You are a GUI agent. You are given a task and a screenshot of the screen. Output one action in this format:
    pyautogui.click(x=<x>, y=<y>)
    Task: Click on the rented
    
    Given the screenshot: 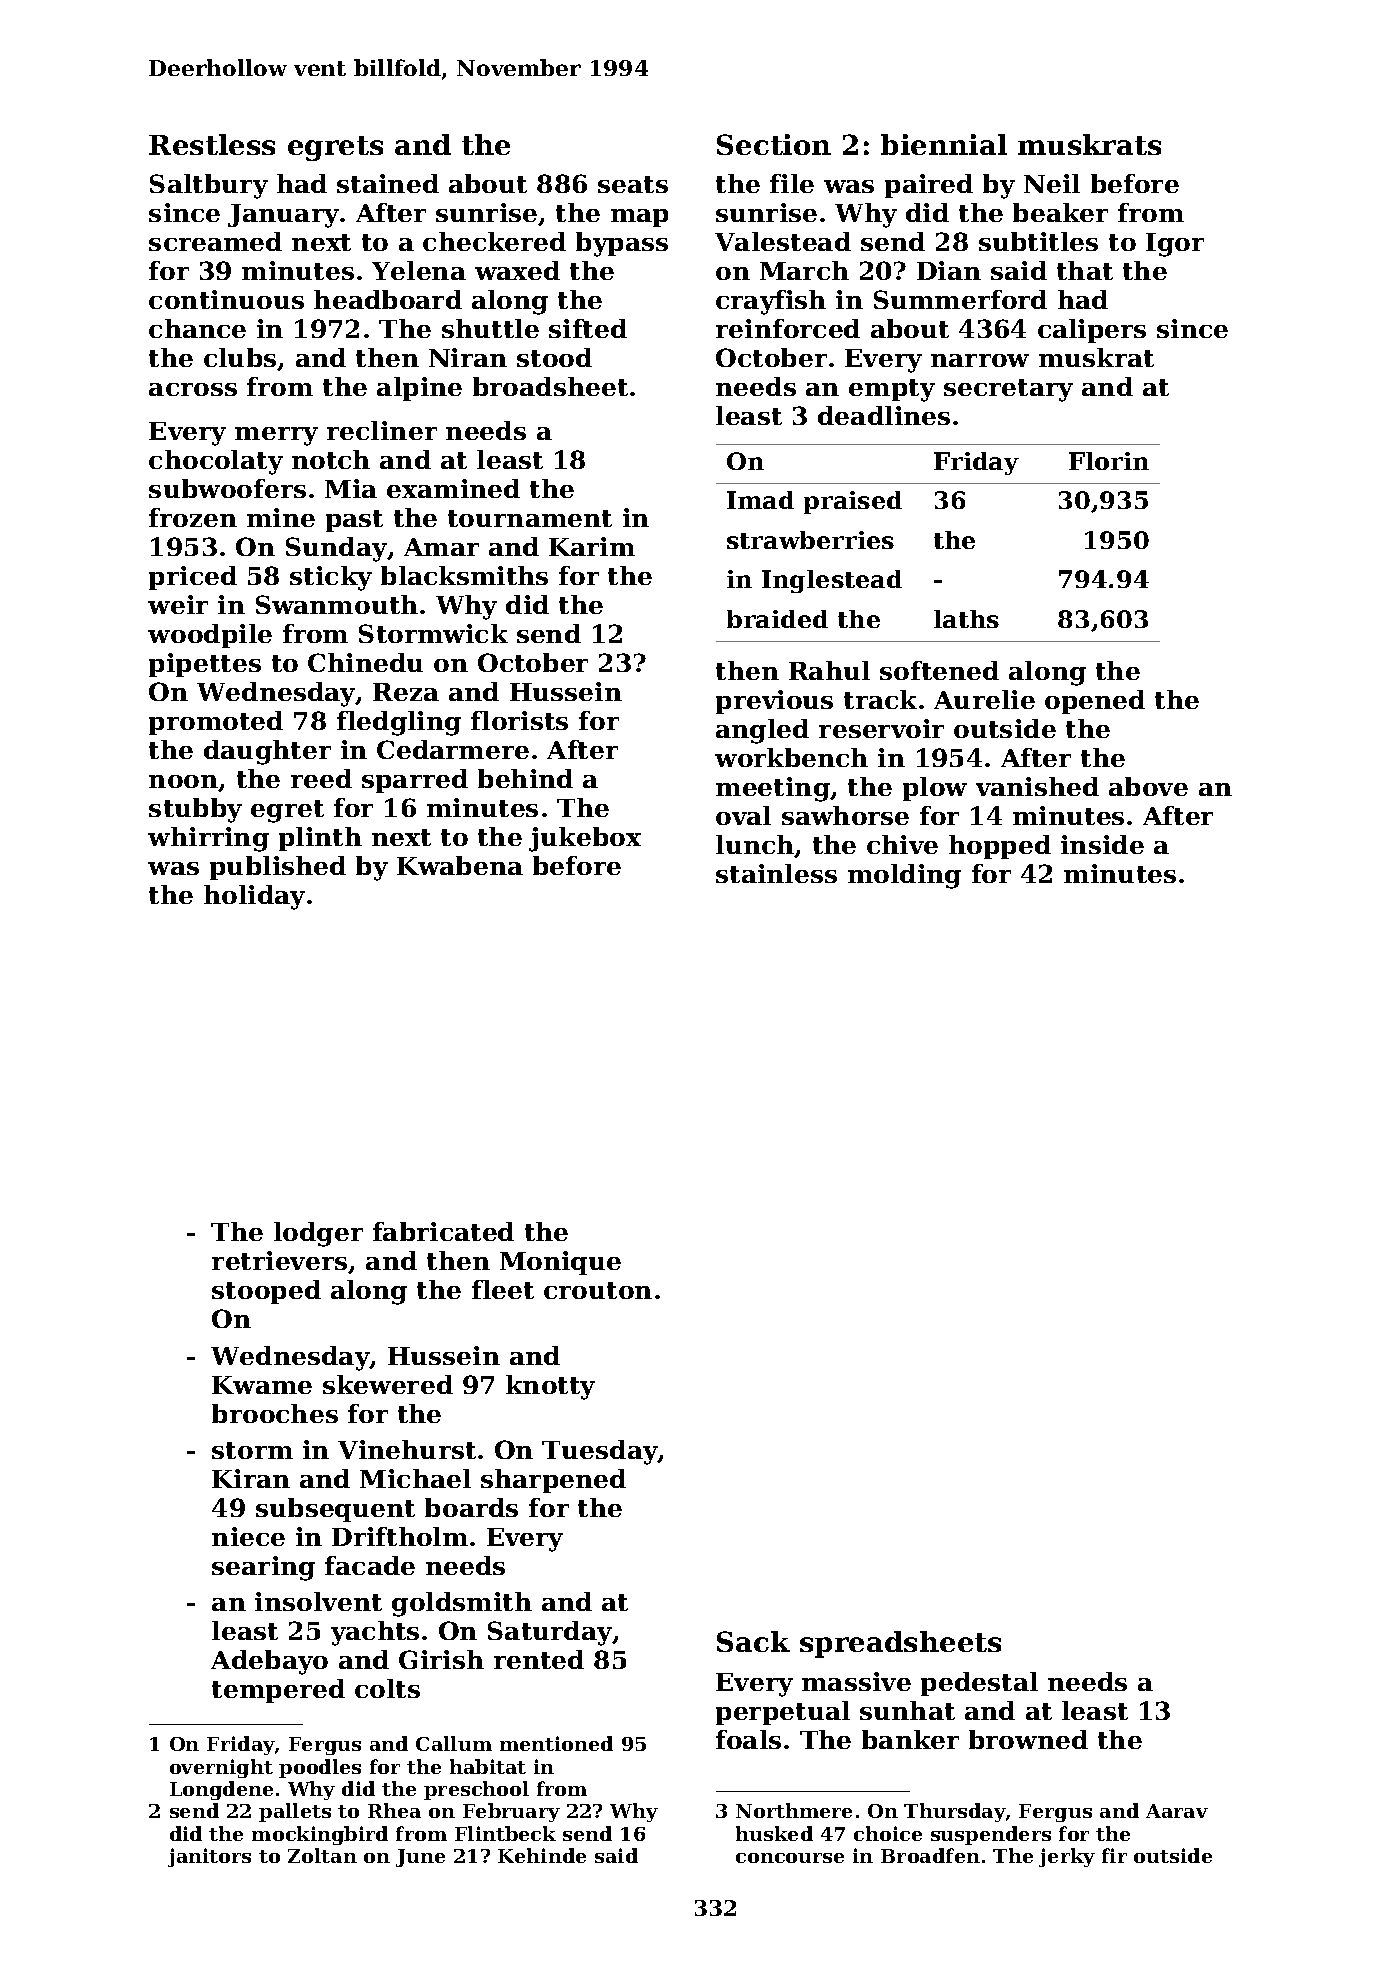 What is the action you would take?
    pyautogui.click(x=539, y=1659)
